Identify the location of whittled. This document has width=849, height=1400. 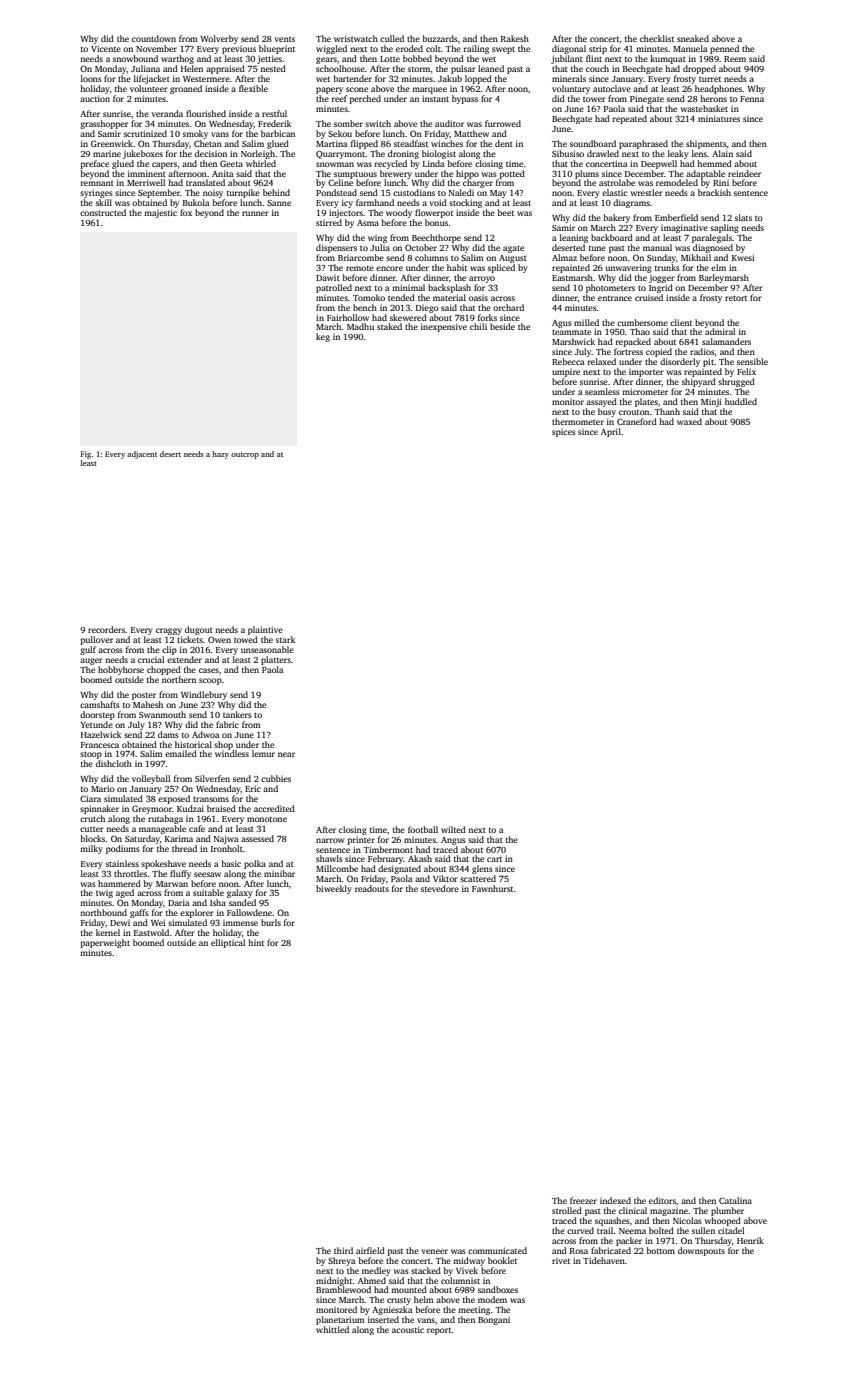
(332, 1329).
